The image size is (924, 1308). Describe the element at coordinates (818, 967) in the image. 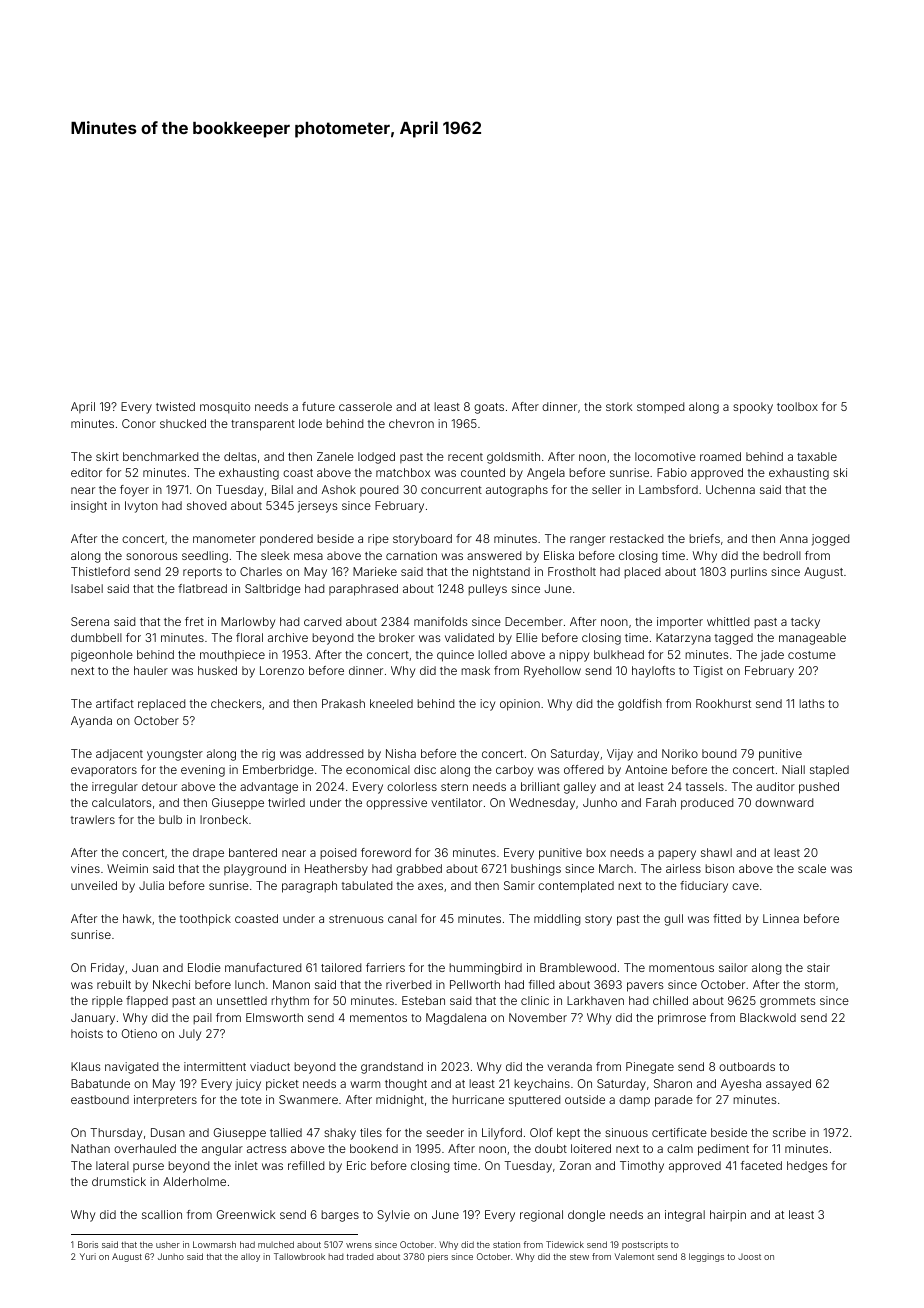

I see `stair` at that location.
